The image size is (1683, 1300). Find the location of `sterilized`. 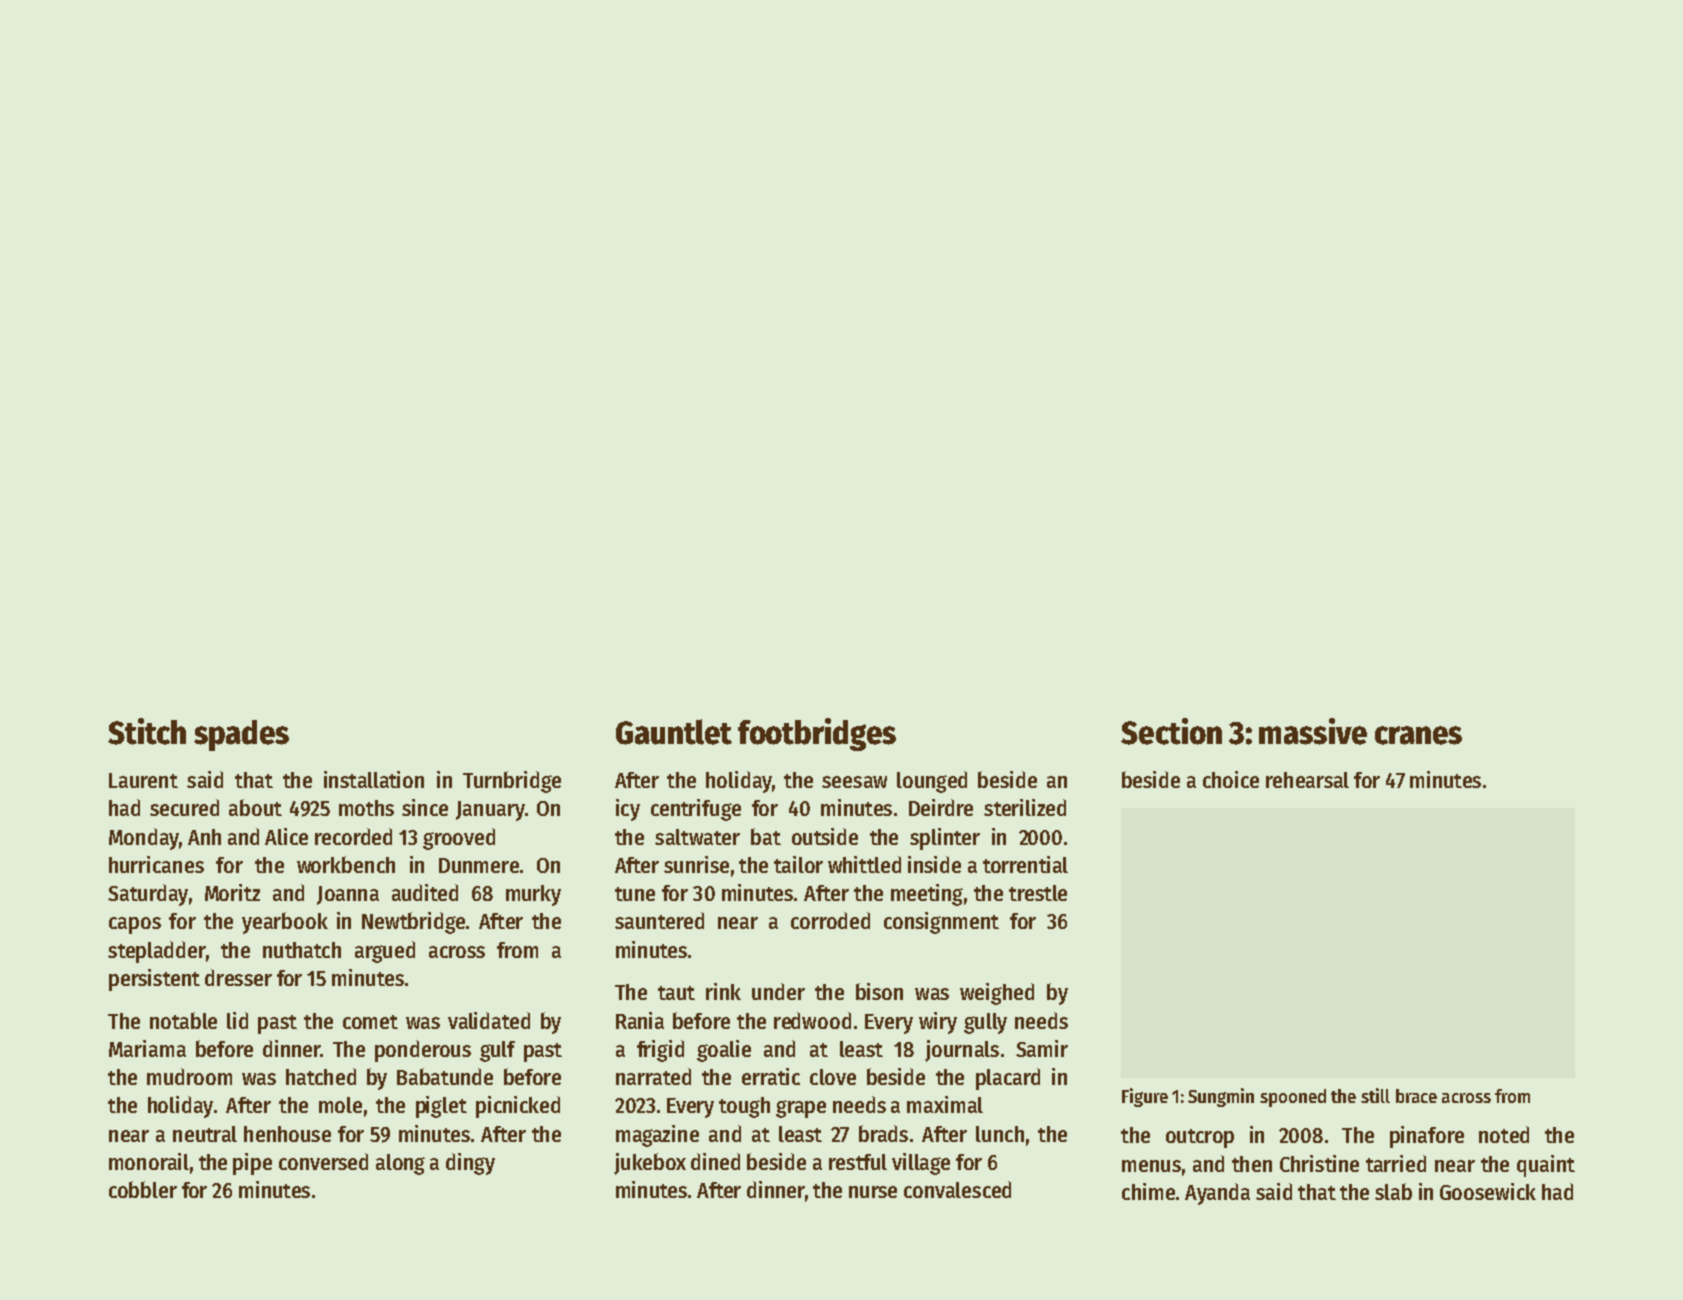

sterilized is located at coordinates (1025, 807).
